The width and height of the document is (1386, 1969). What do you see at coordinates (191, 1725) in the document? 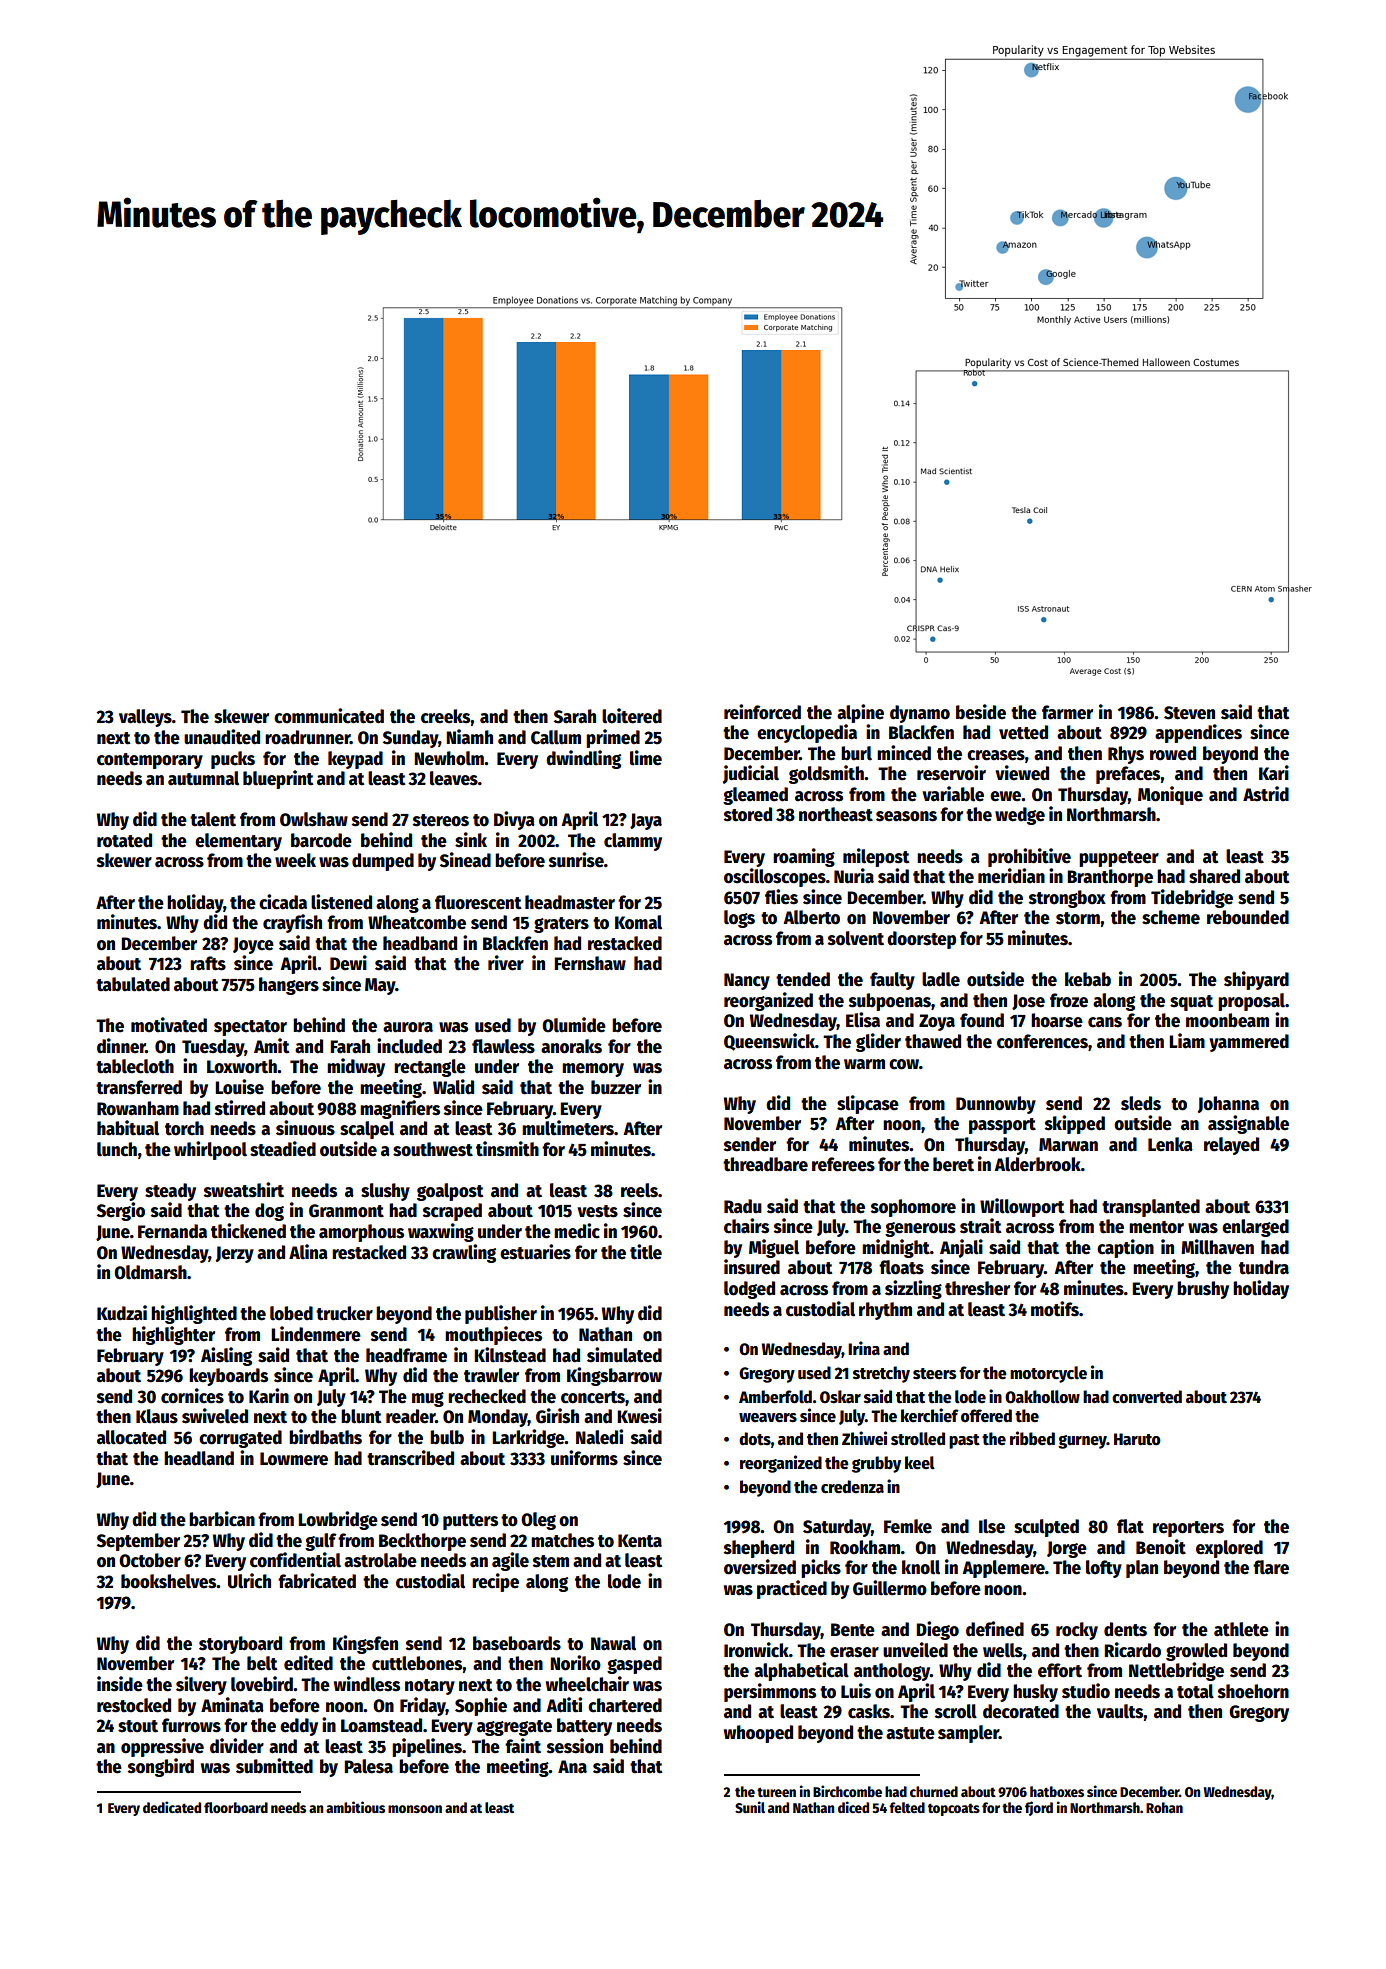
I see `furrows` at bounding box center [191, 1725].
